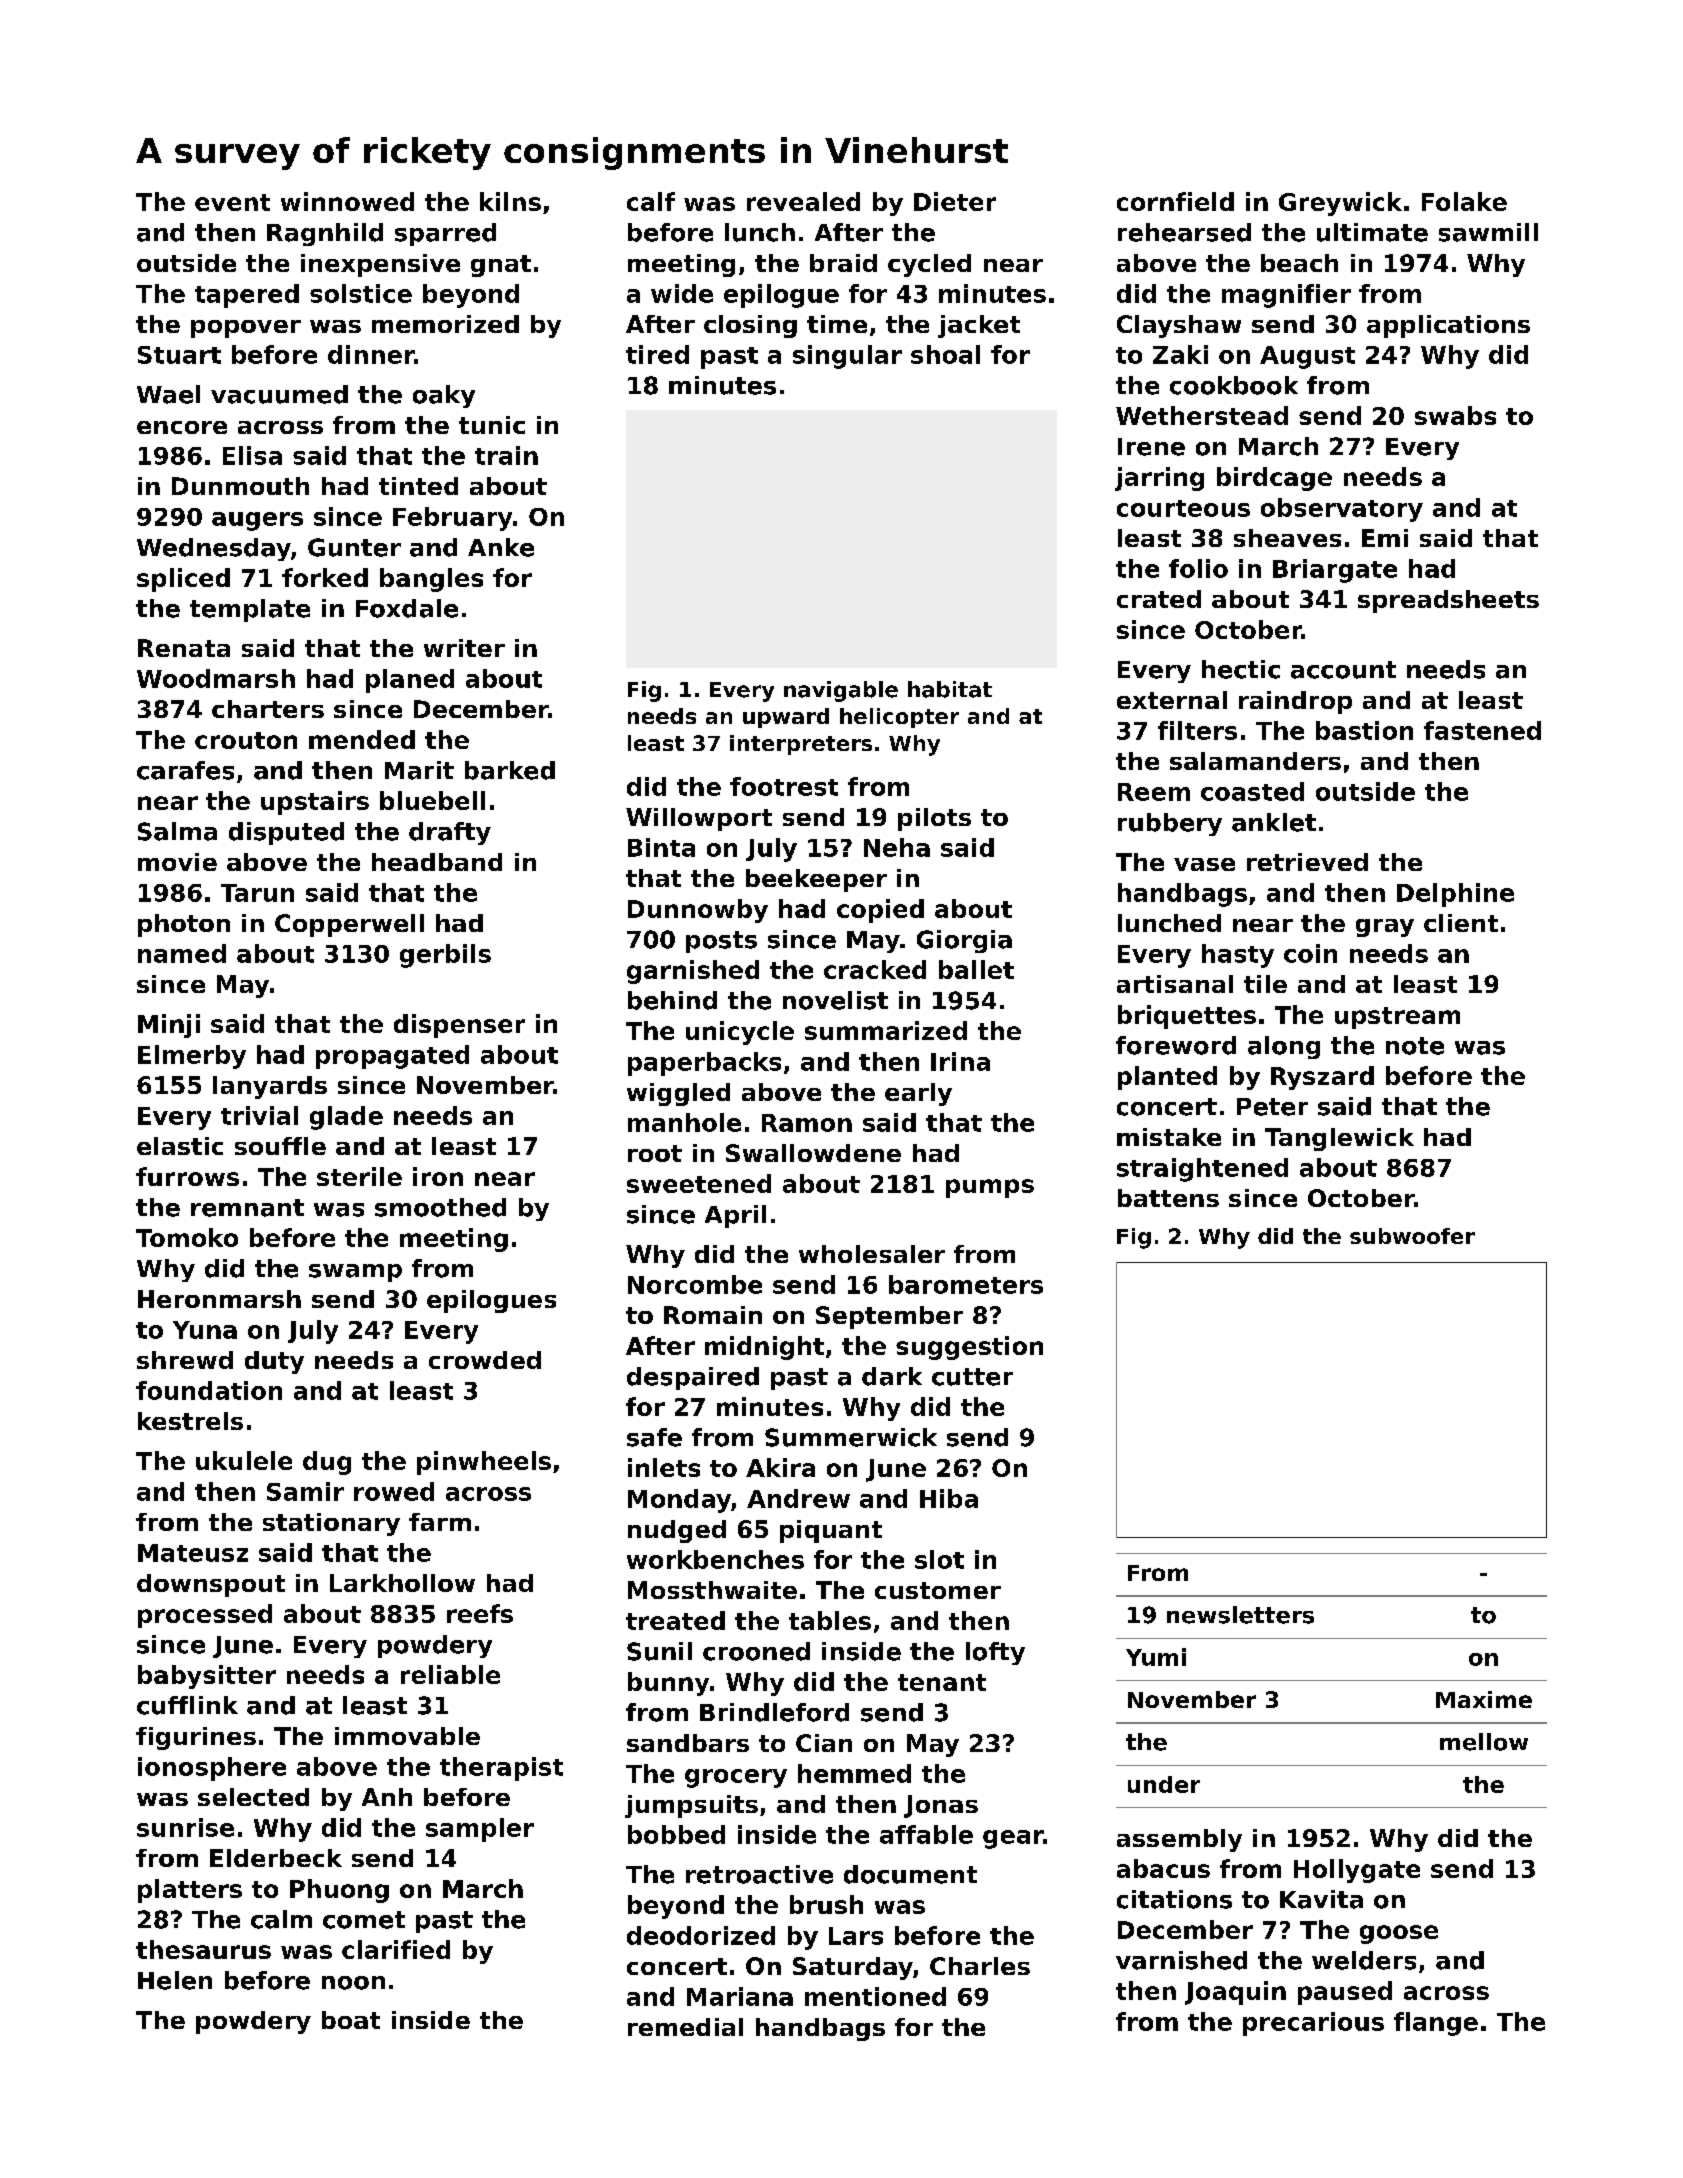  What do you see at coordinates (955, 201) in the image?
I see `Dieter` at bounding box center [955, 201].
